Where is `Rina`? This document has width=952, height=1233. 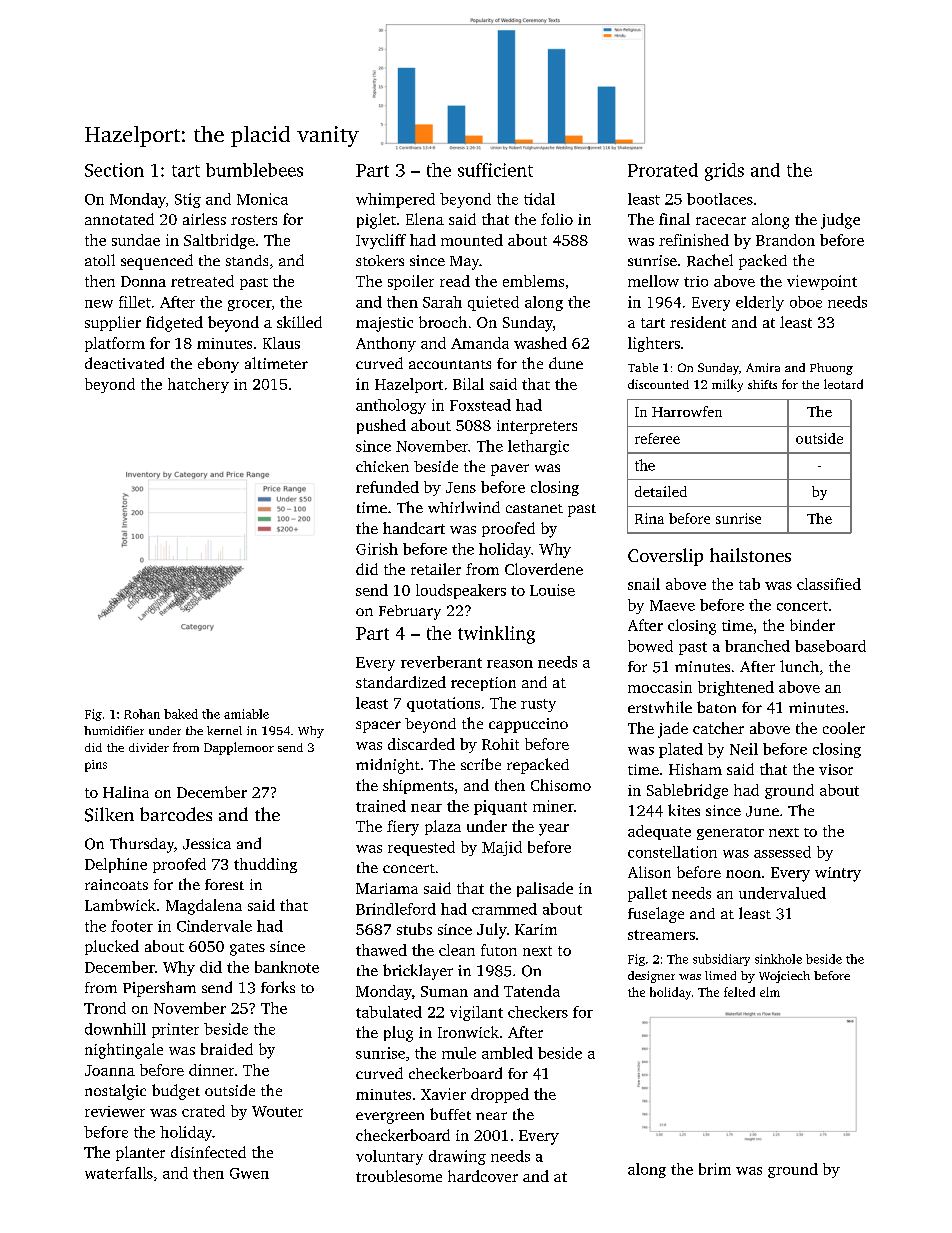 Rina is located at coordinates (649, 518).
